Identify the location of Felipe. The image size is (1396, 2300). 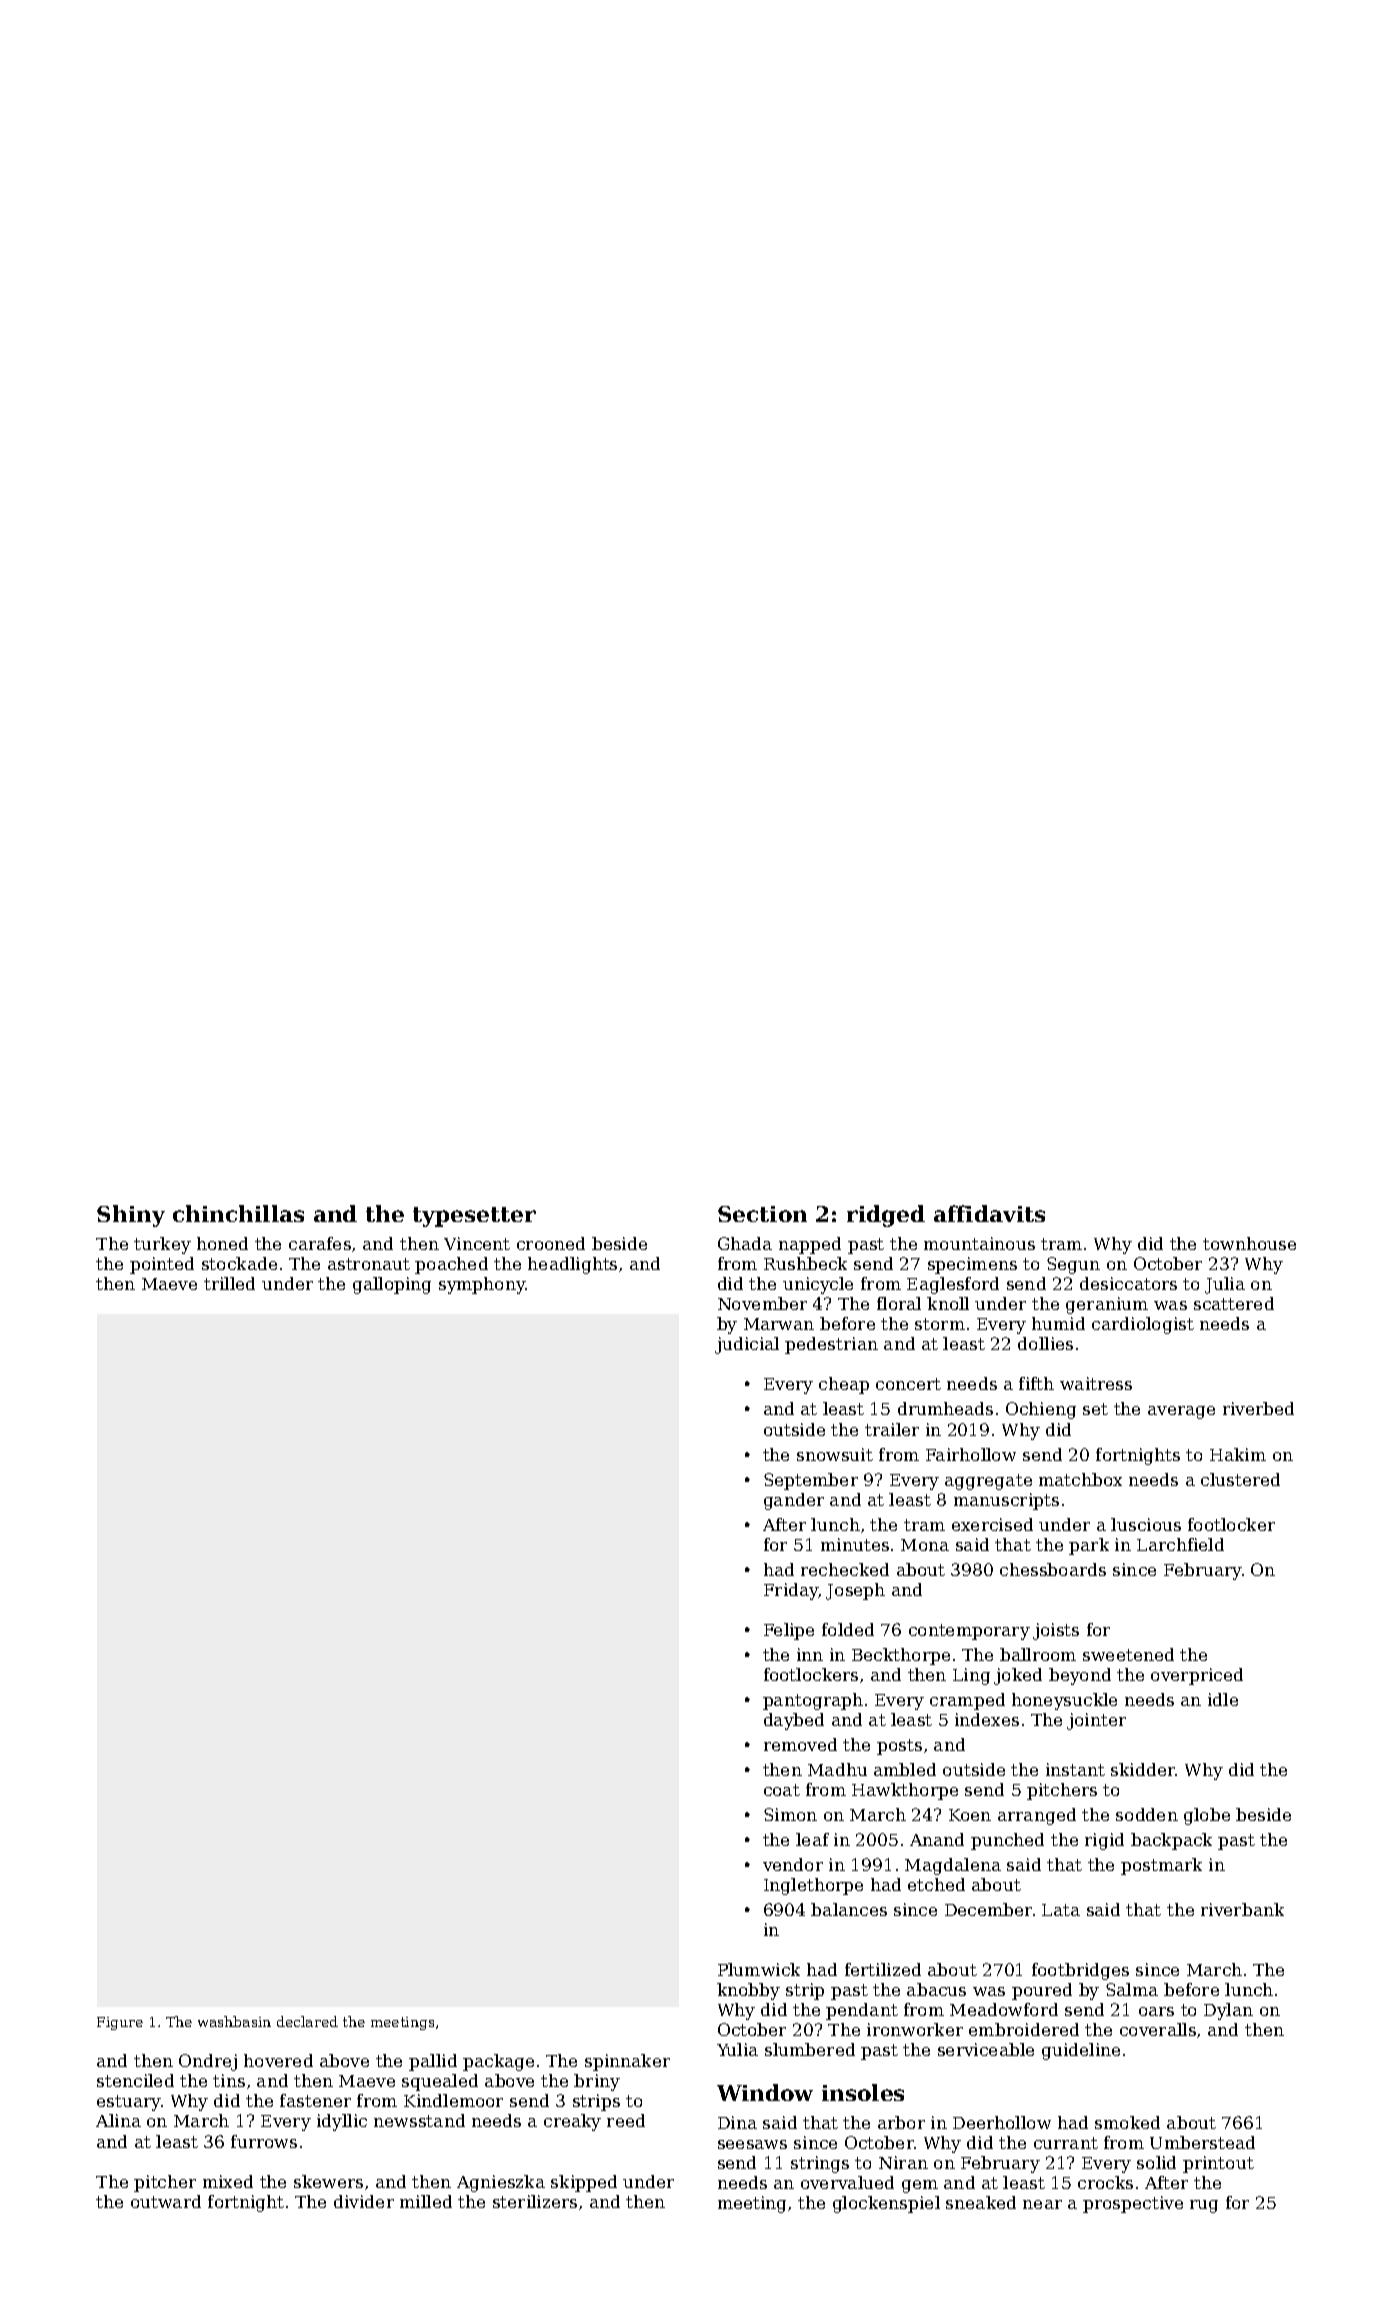
(789, 1631).
